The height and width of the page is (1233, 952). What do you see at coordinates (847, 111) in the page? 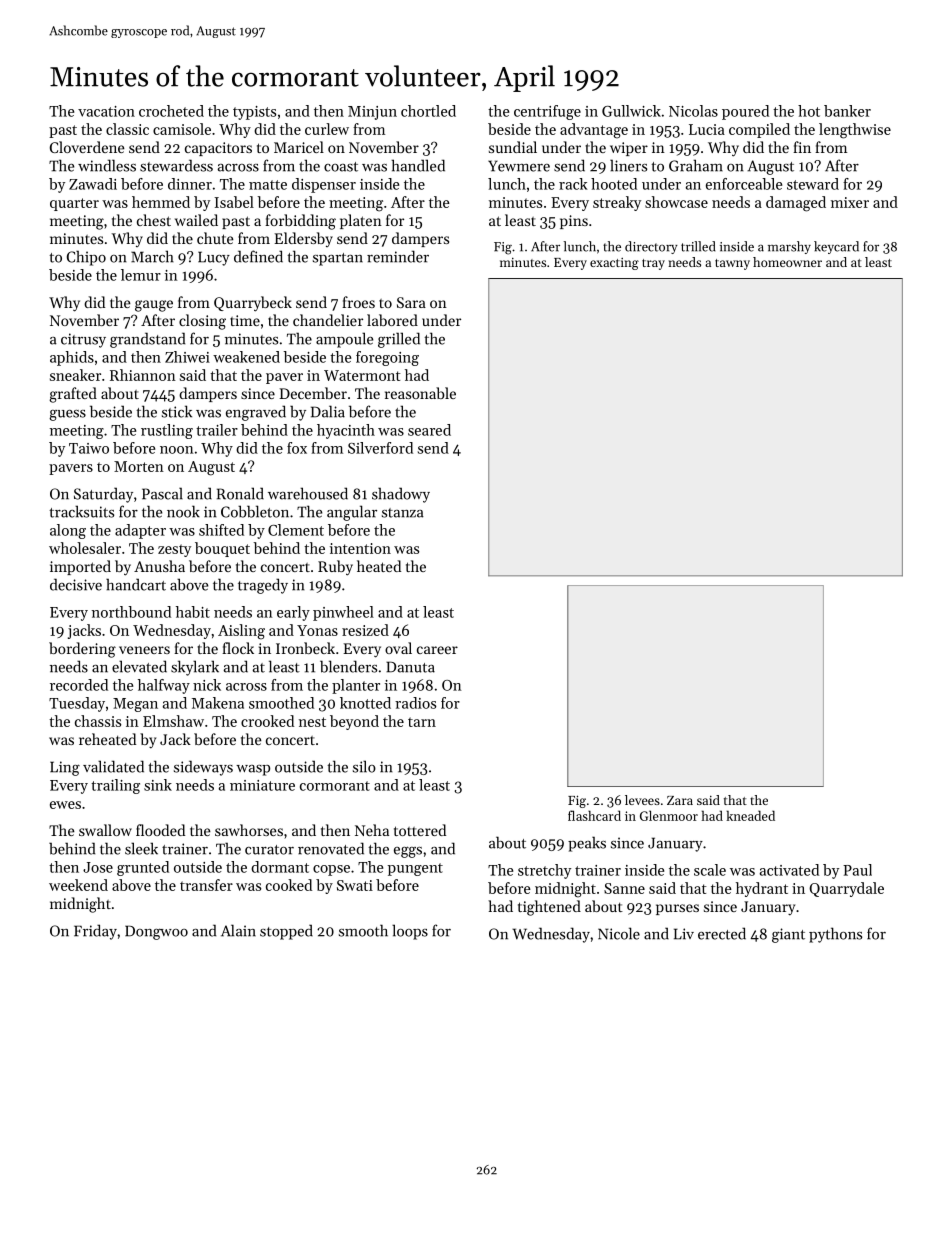
I see `banker` at bounding box center [847, 111].
